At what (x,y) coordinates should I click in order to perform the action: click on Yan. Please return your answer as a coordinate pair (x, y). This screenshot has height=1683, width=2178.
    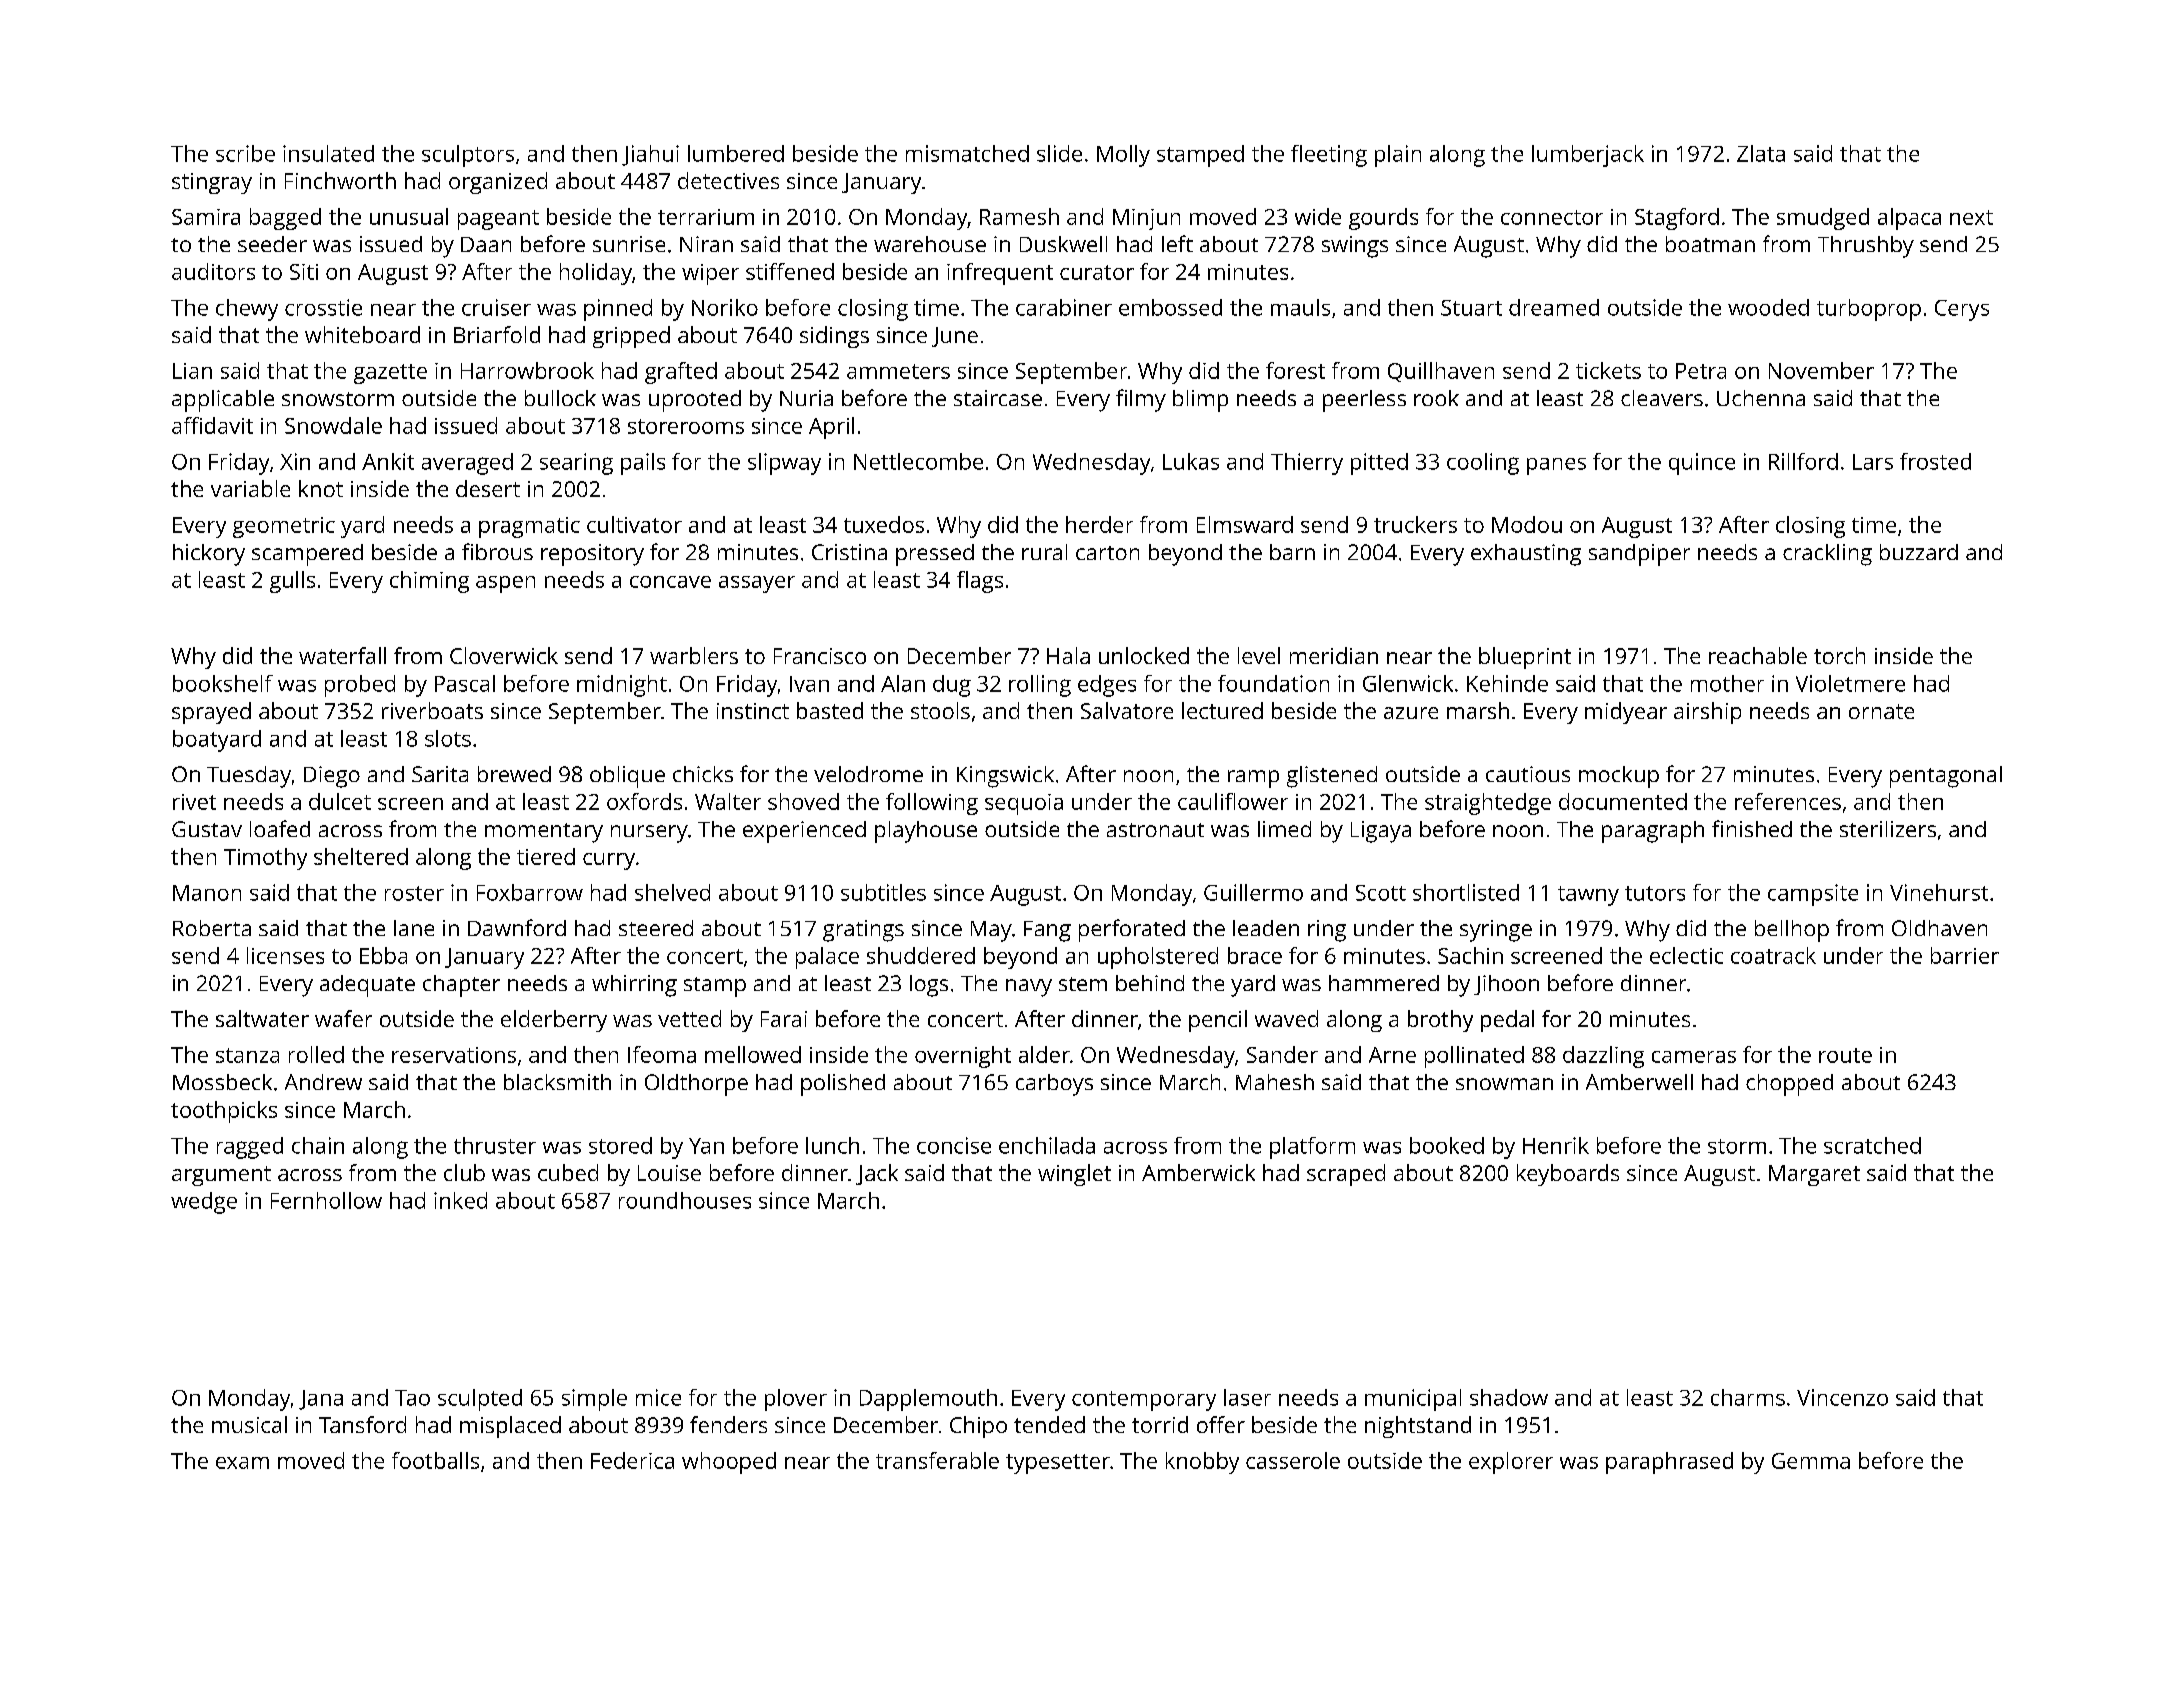
    Looking at the image, I should click on (706, 1146).
